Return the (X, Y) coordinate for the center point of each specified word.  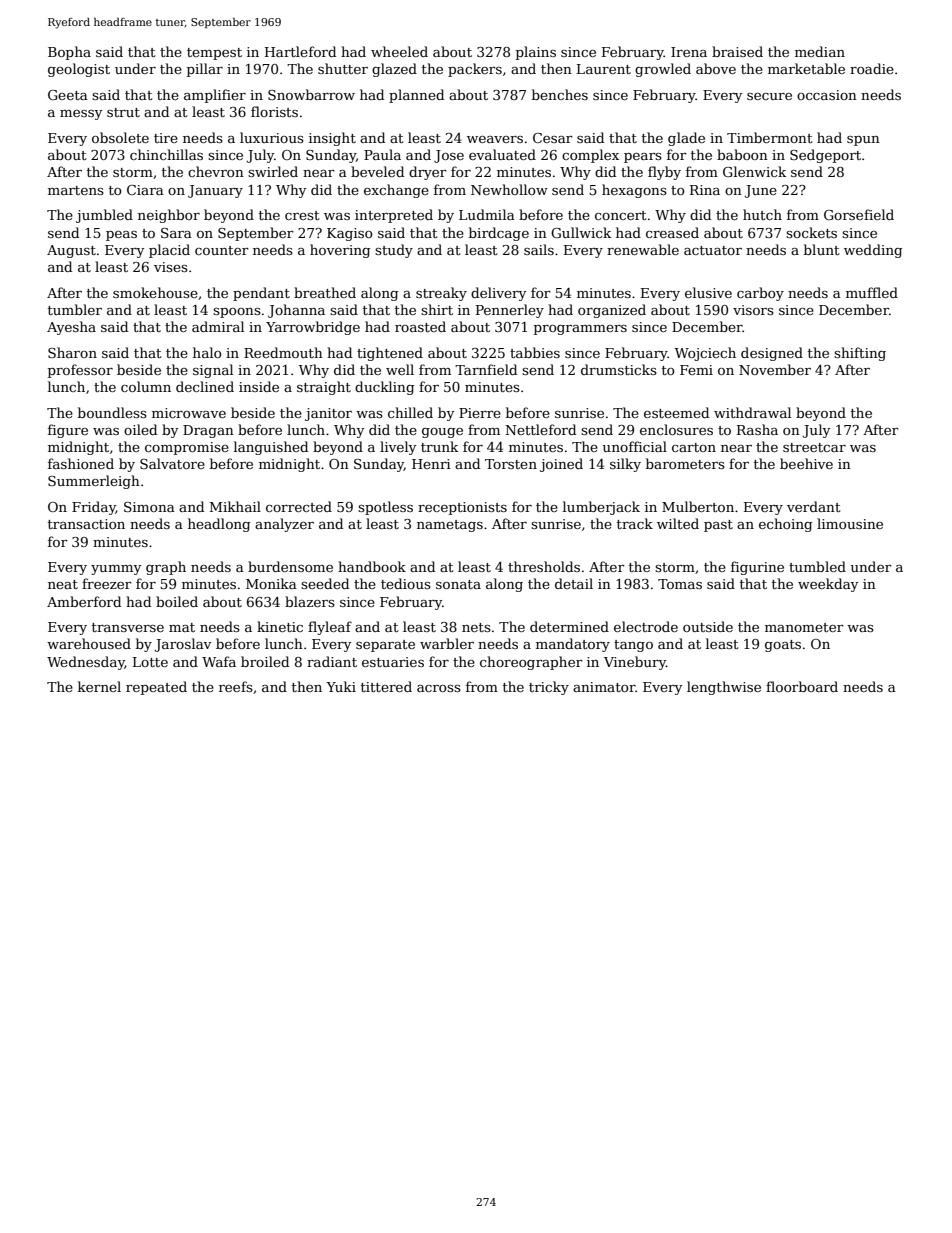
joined (561, 465)
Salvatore (172, 463)
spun (863, 141)
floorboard (802, 686)
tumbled (817, 566)
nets (476, 627)
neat (63, 584)
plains (536, 53)
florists (274, 111)
